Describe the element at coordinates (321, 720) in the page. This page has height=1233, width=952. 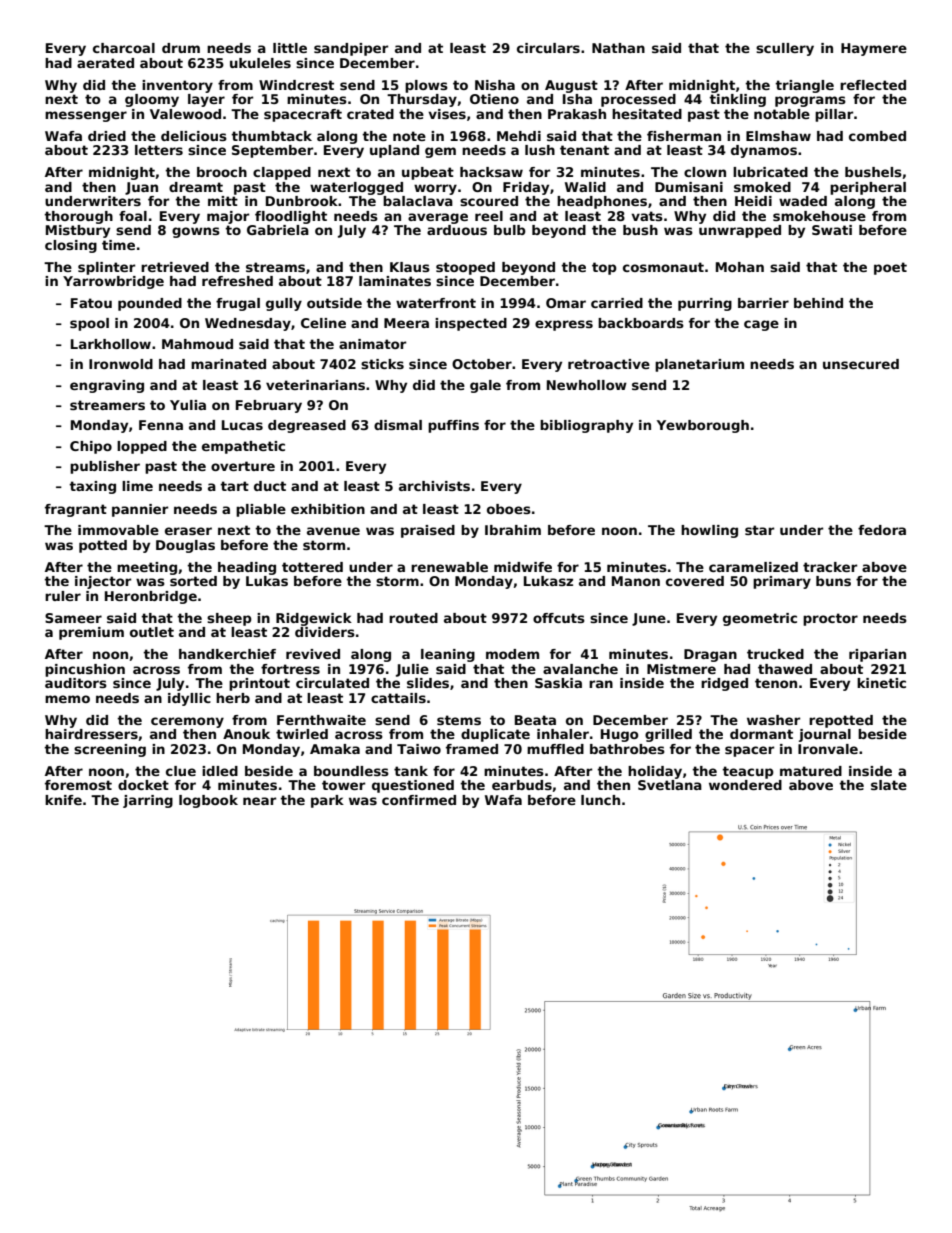
I see `Fernthwaite` at that location.
